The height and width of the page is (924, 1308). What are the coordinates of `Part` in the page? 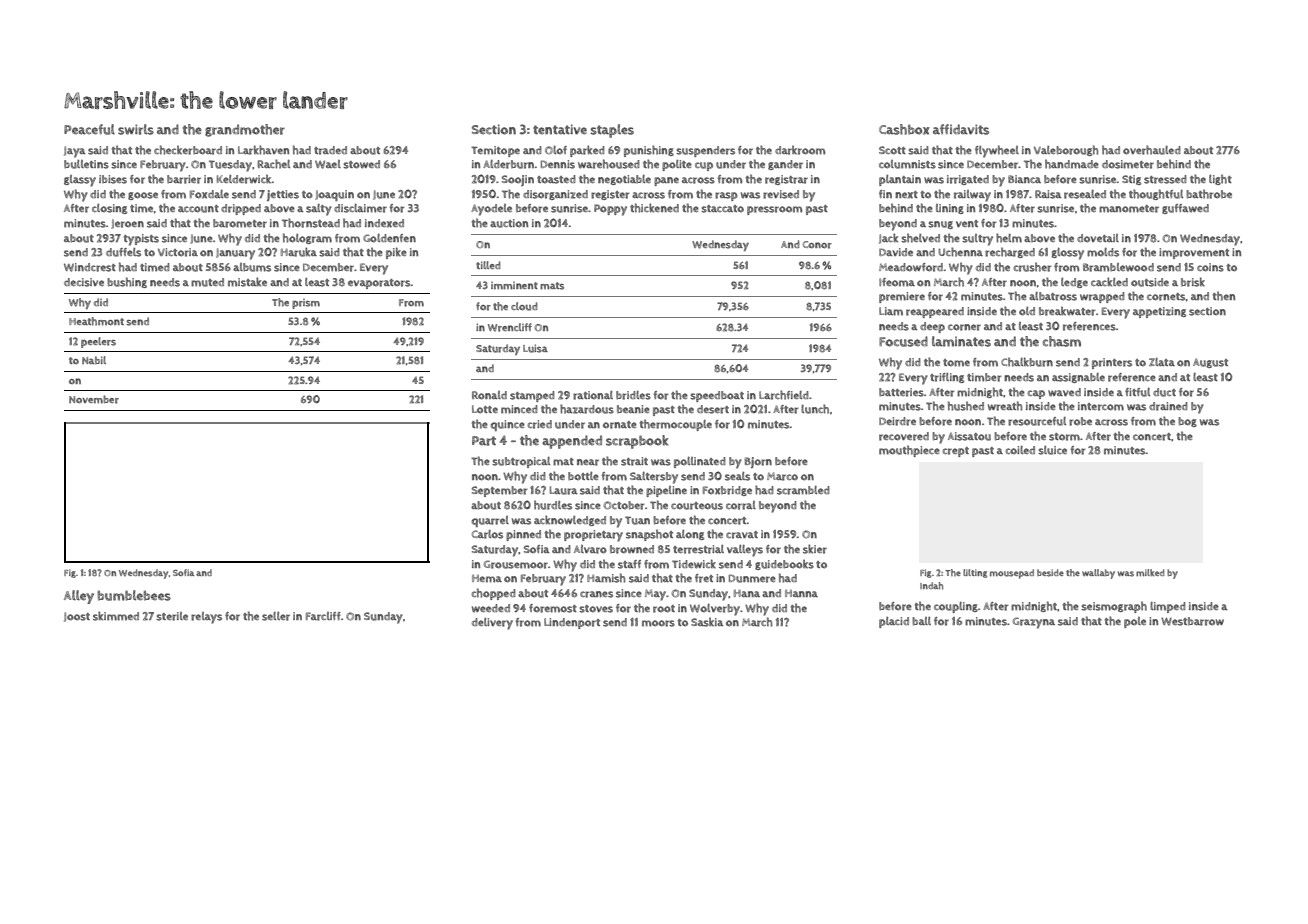 It's located at (484, 441).
